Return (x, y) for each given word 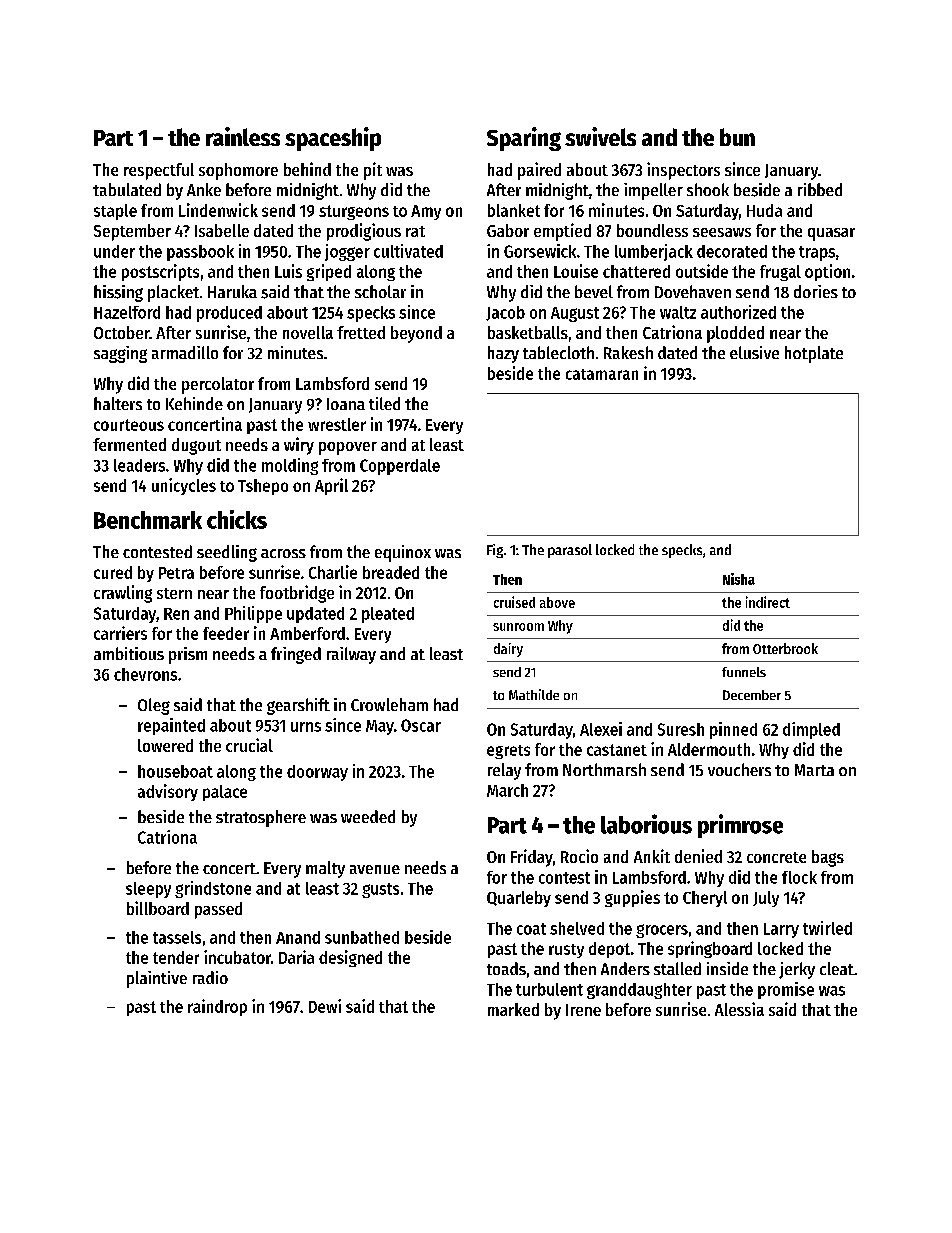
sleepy (148, 890)
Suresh (681, 729)
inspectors (683, 171)
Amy (426, 212)
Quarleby (519, 899)
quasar (831, 234)
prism (188, 655)
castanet (617, 750)
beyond (416, 334)
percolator (218, 385)
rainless (243, 136)
